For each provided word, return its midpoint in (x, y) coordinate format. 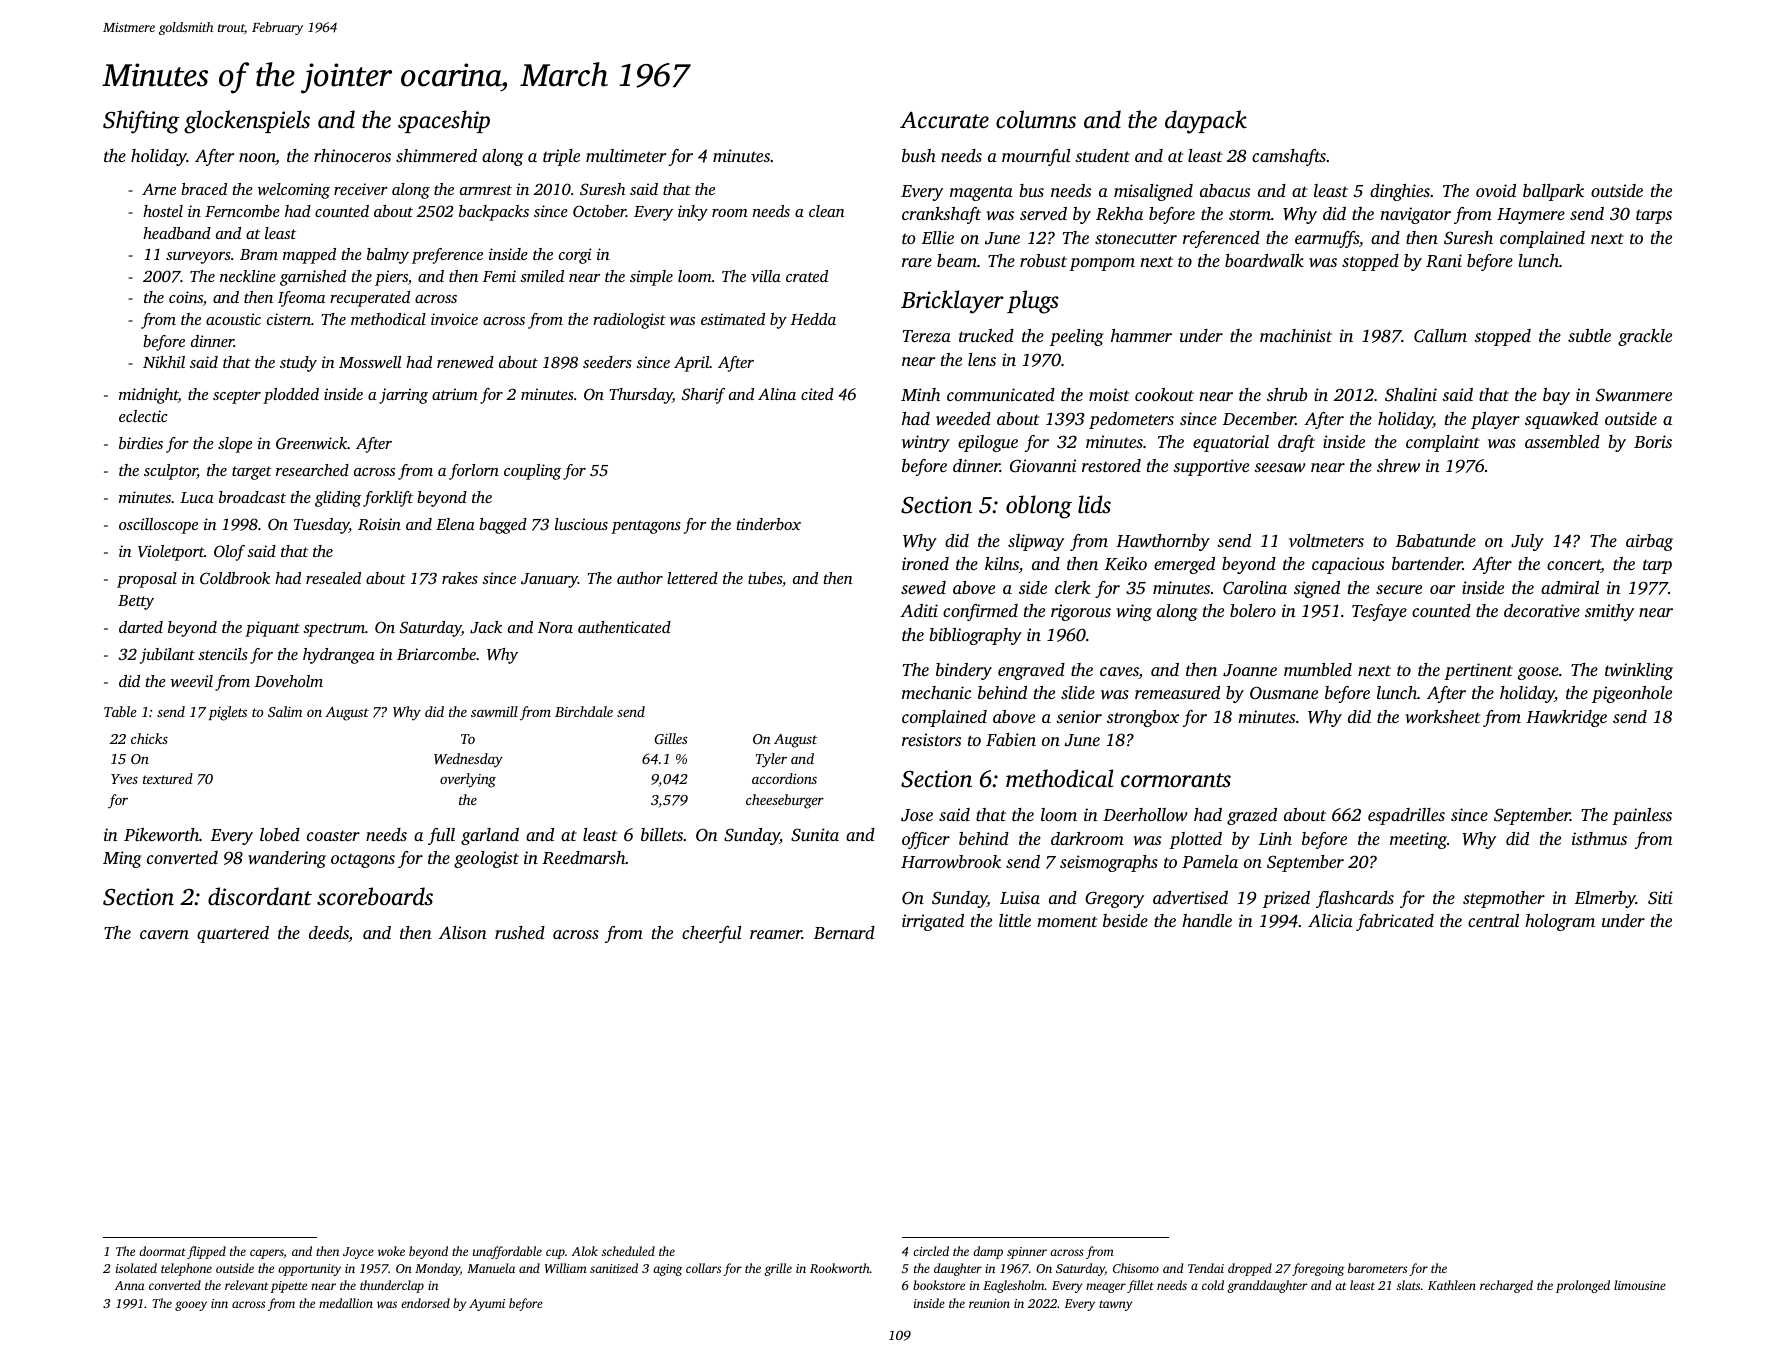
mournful (1036, 157)
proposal (147, 580)
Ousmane (1284, 692)
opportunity (309, 1270)
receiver (361, 189)
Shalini (1411, 395)
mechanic (936, 692)
